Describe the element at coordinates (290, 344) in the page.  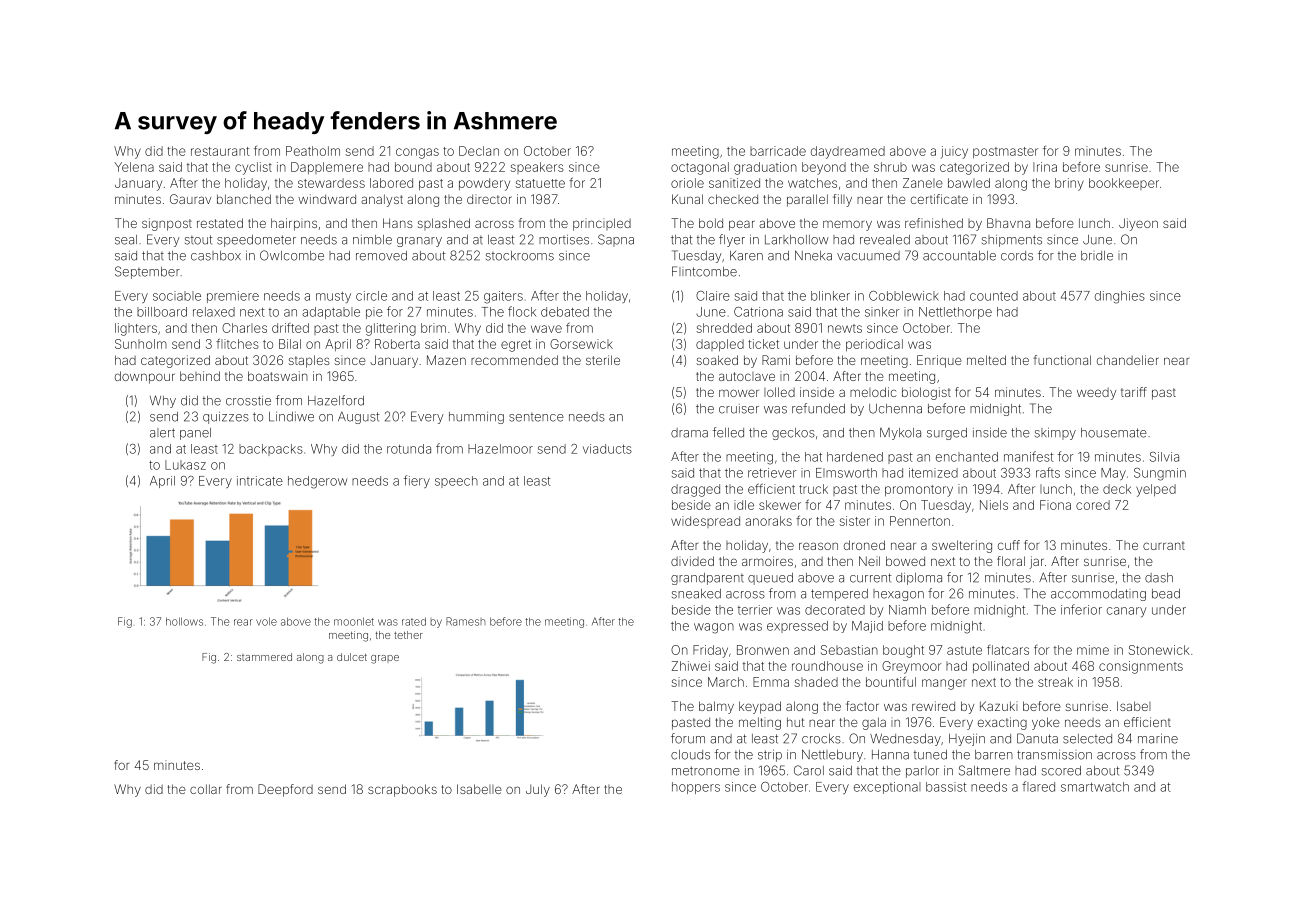
I see `Bilal` at that location.
